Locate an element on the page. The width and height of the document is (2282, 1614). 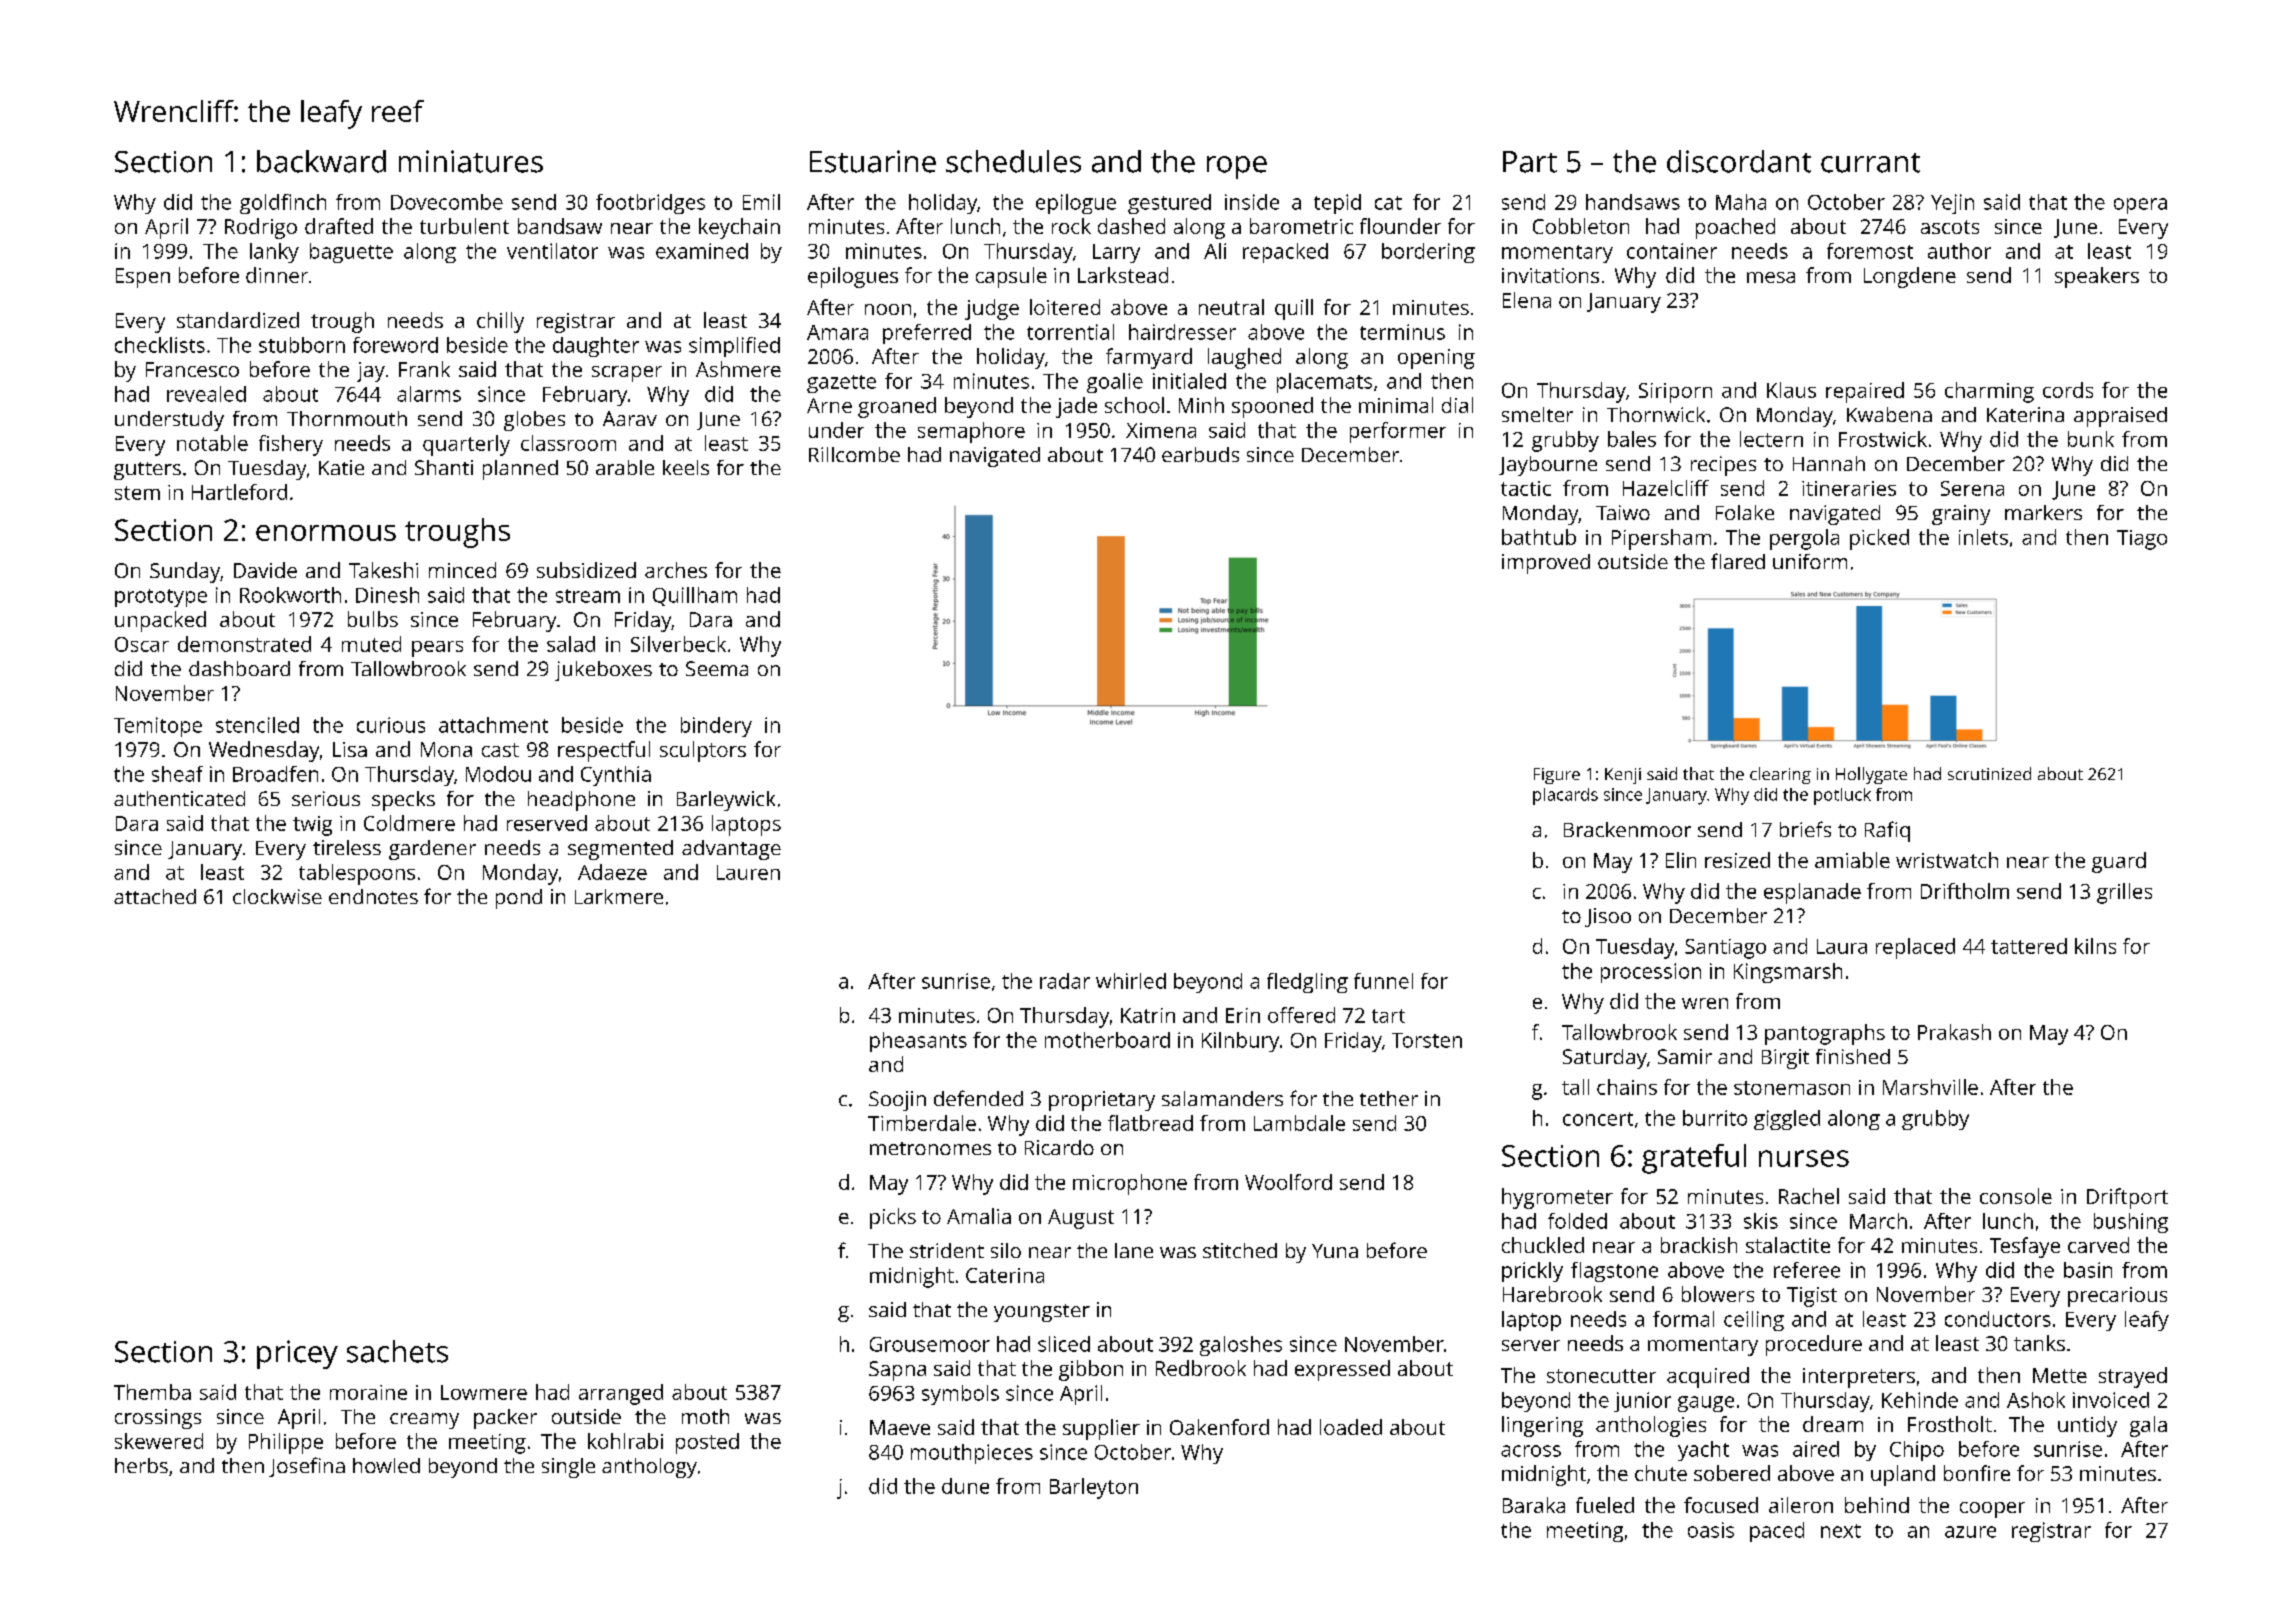
cords is located at coordinates (2068, 390).
